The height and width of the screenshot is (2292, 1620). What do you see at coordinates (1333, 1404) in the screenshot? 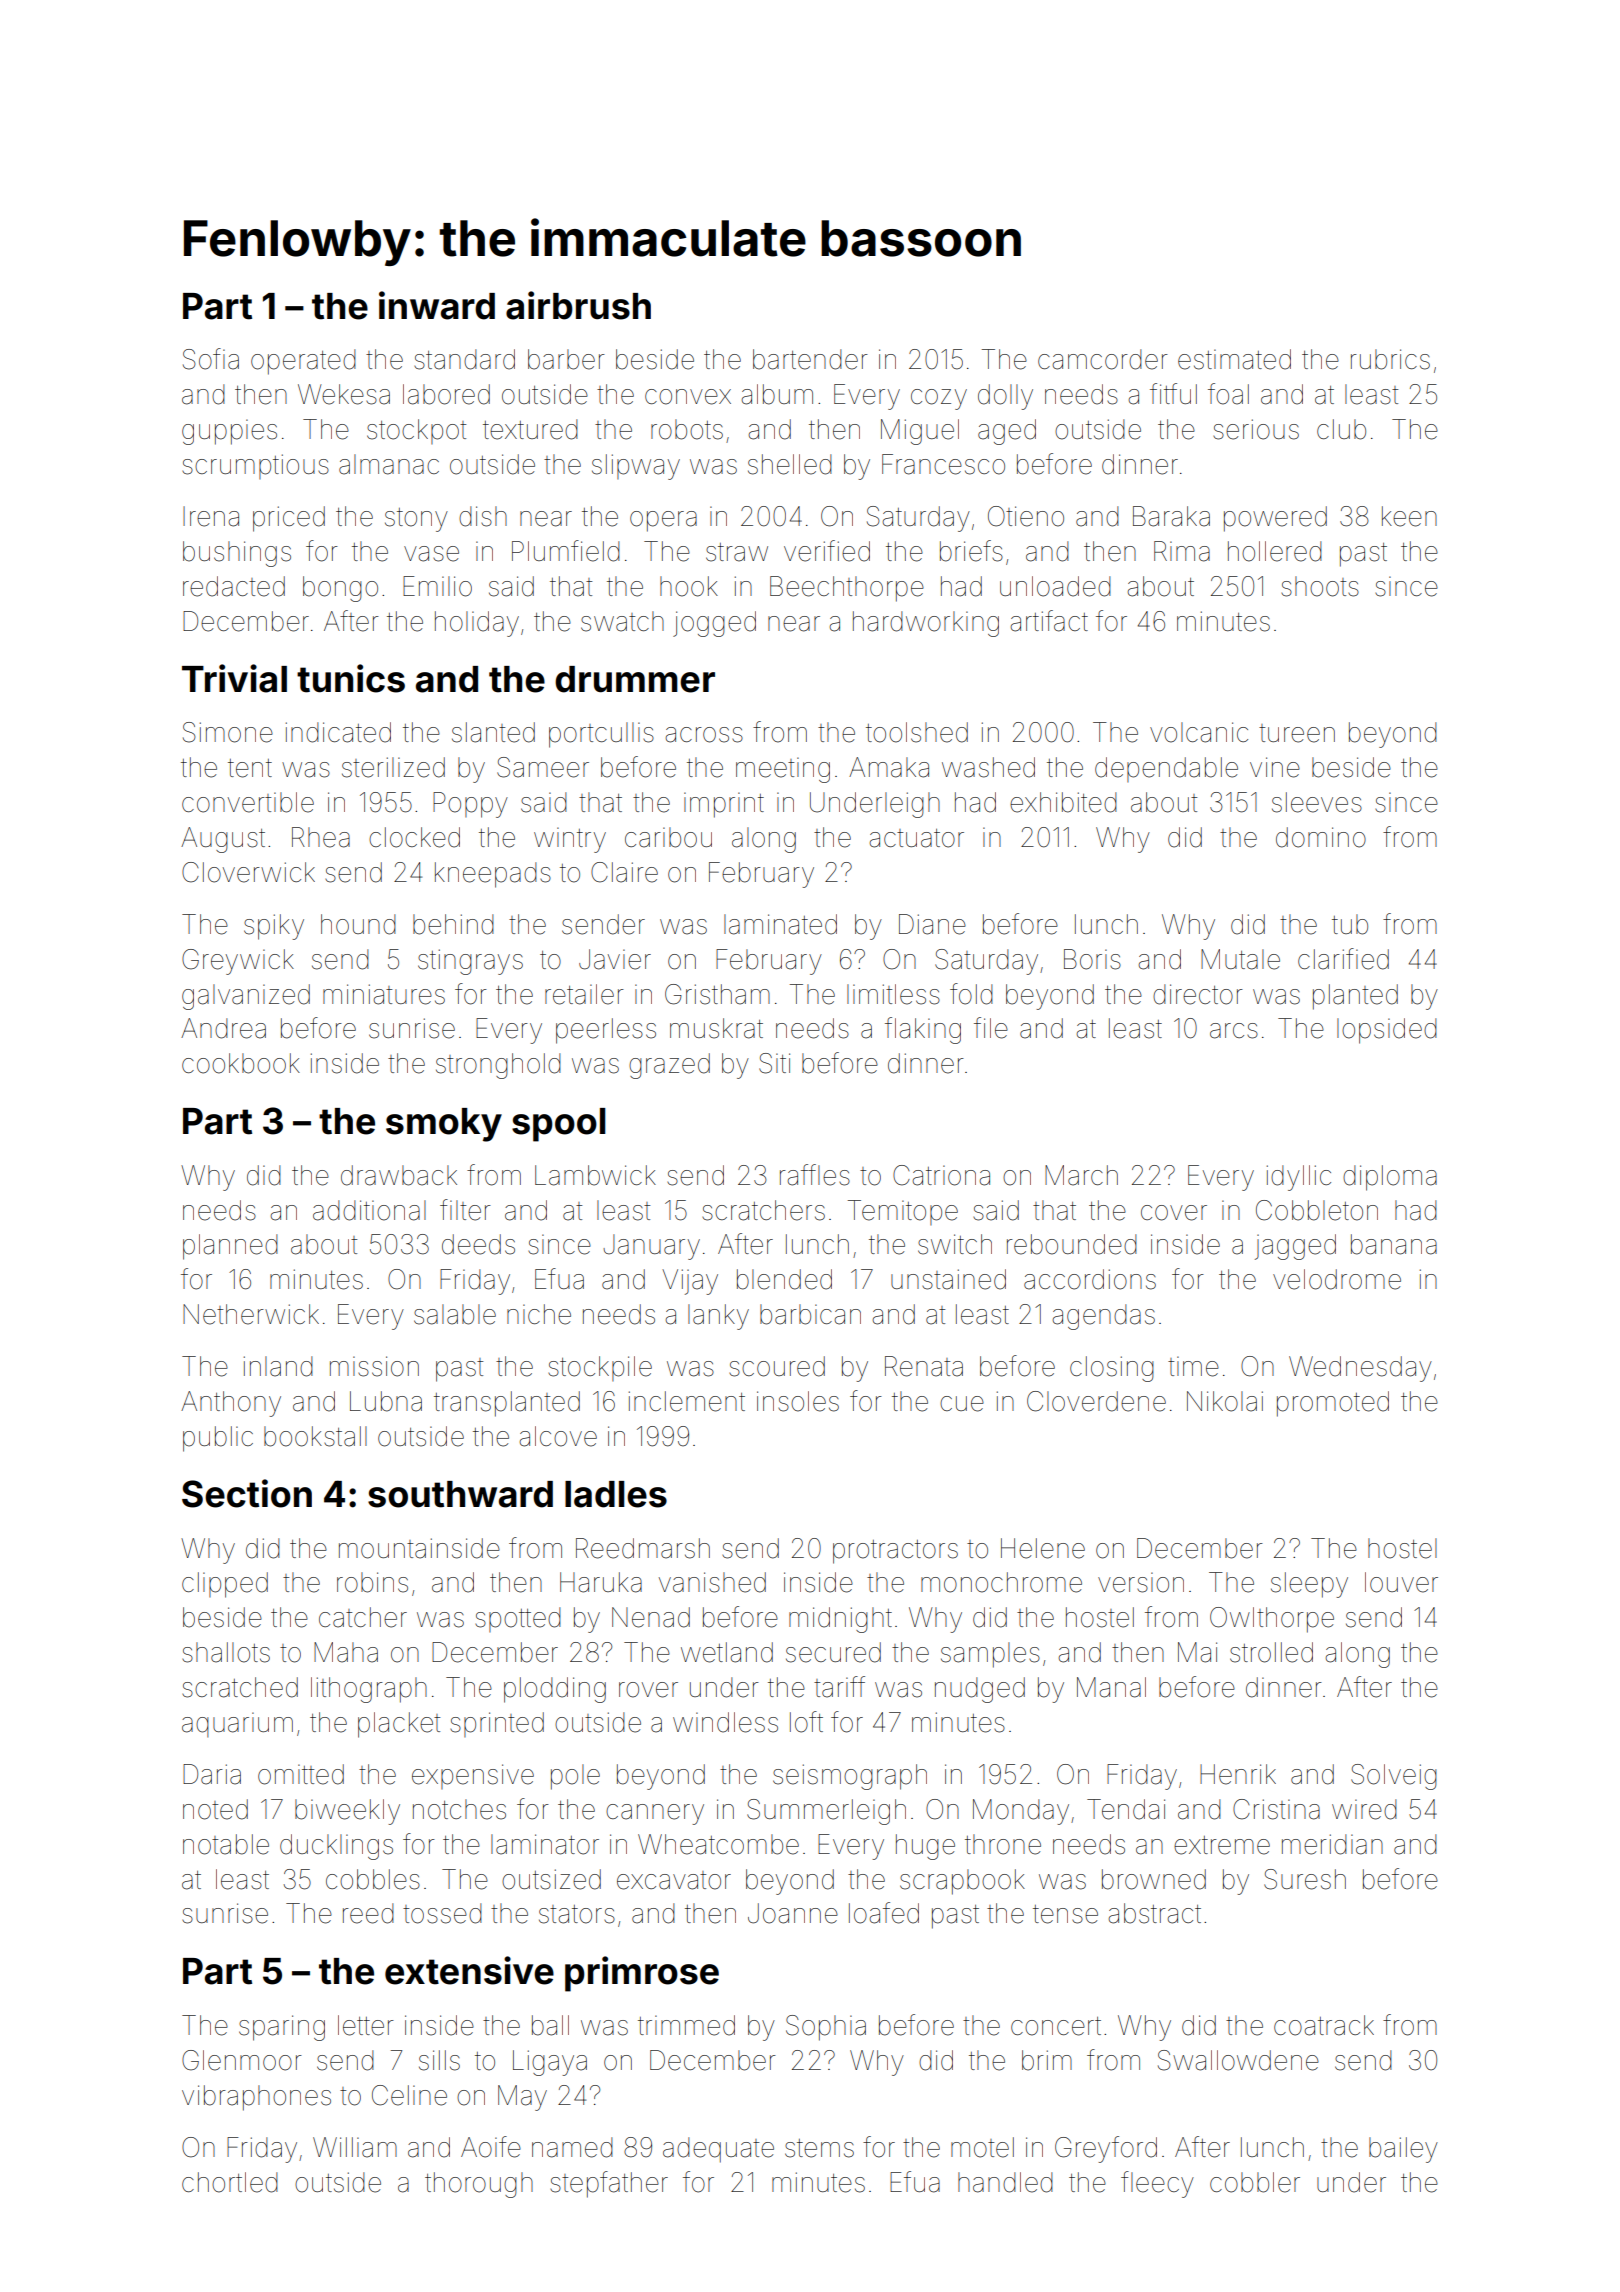
I see `promoted` at bounding box center [1333, 1404].
